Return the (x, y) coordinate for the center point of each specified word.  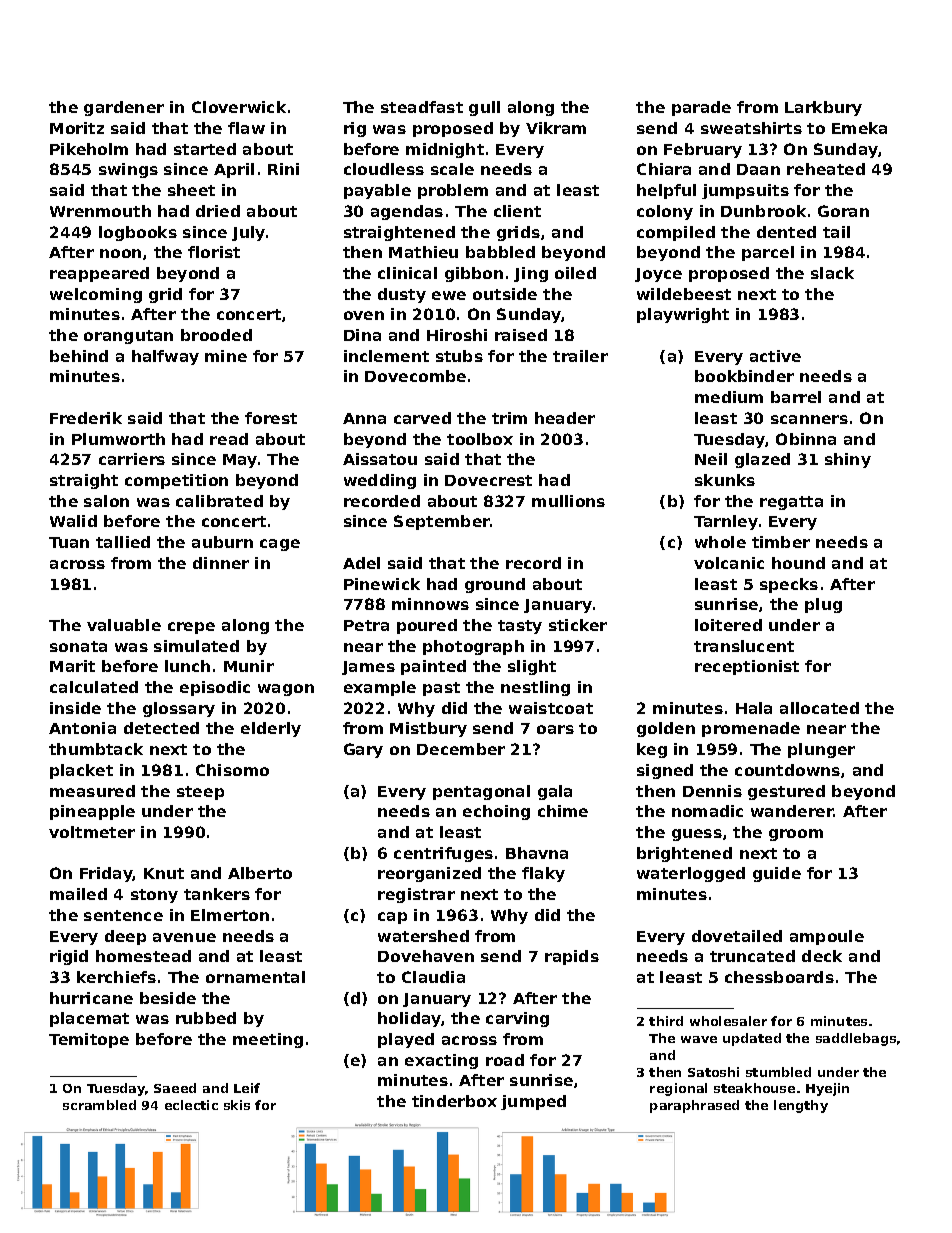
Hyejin (827, 1089)
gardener (124, 108)
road (505, 1060)
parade (701, 108)
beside (168, 998)
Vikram (556, 128)
